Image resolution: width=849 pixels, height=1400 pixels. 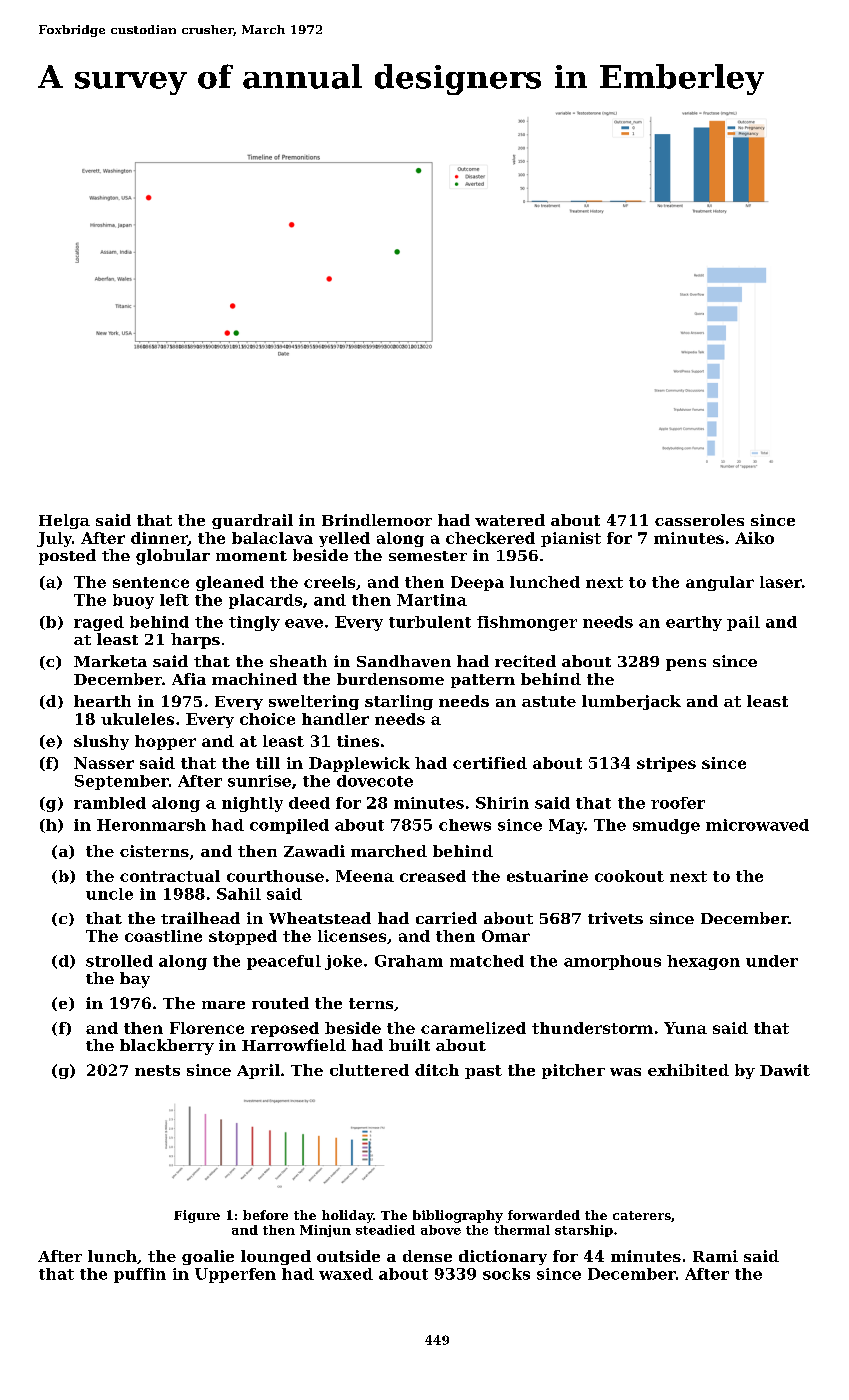 What do you see at coordinates (715, 1256) in the screenshot?
I see `Rami` at bounding box center [715, 1256].
